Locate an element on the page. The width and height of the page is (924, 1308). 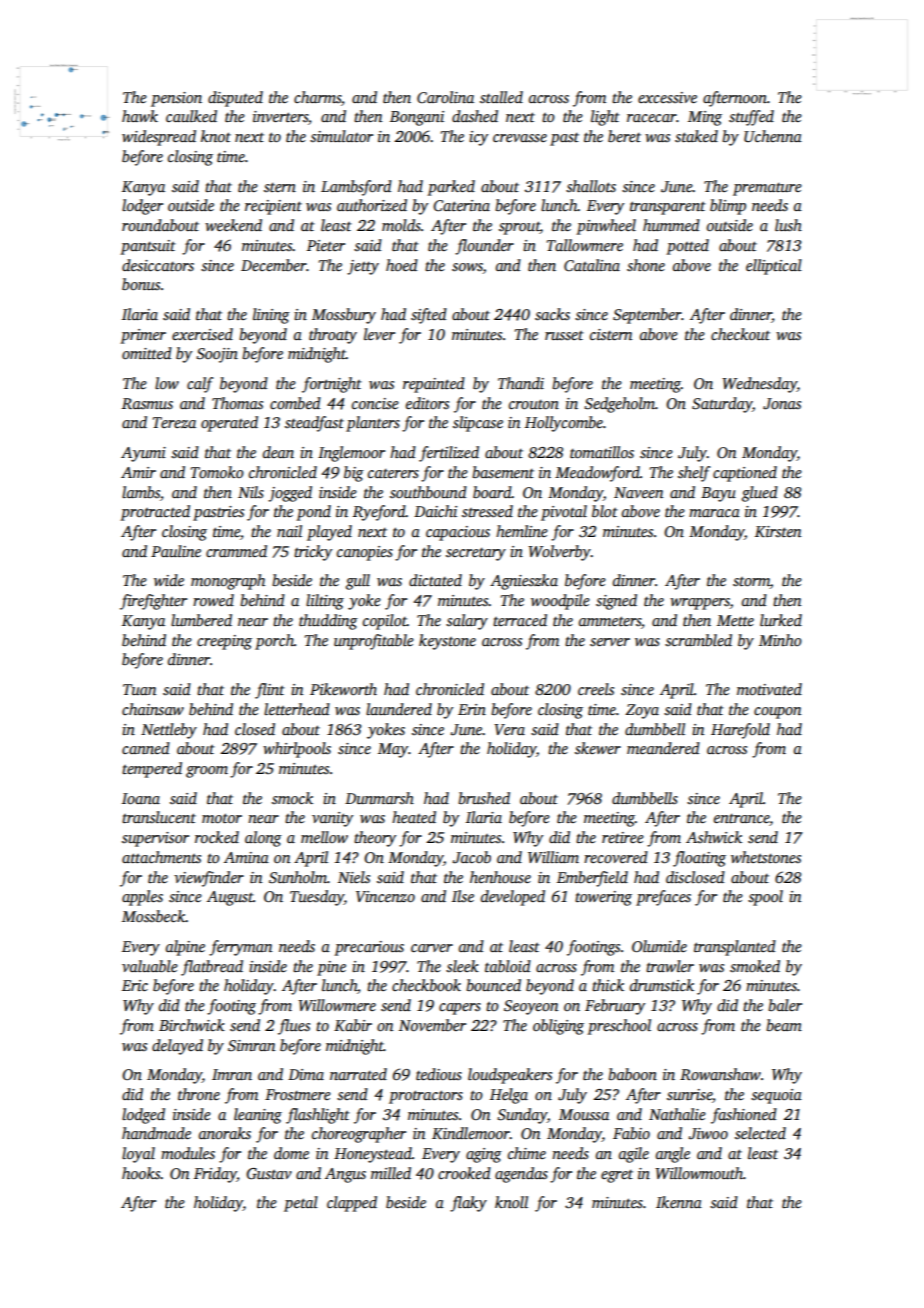
monograph is located at coordinates (228, 582).
